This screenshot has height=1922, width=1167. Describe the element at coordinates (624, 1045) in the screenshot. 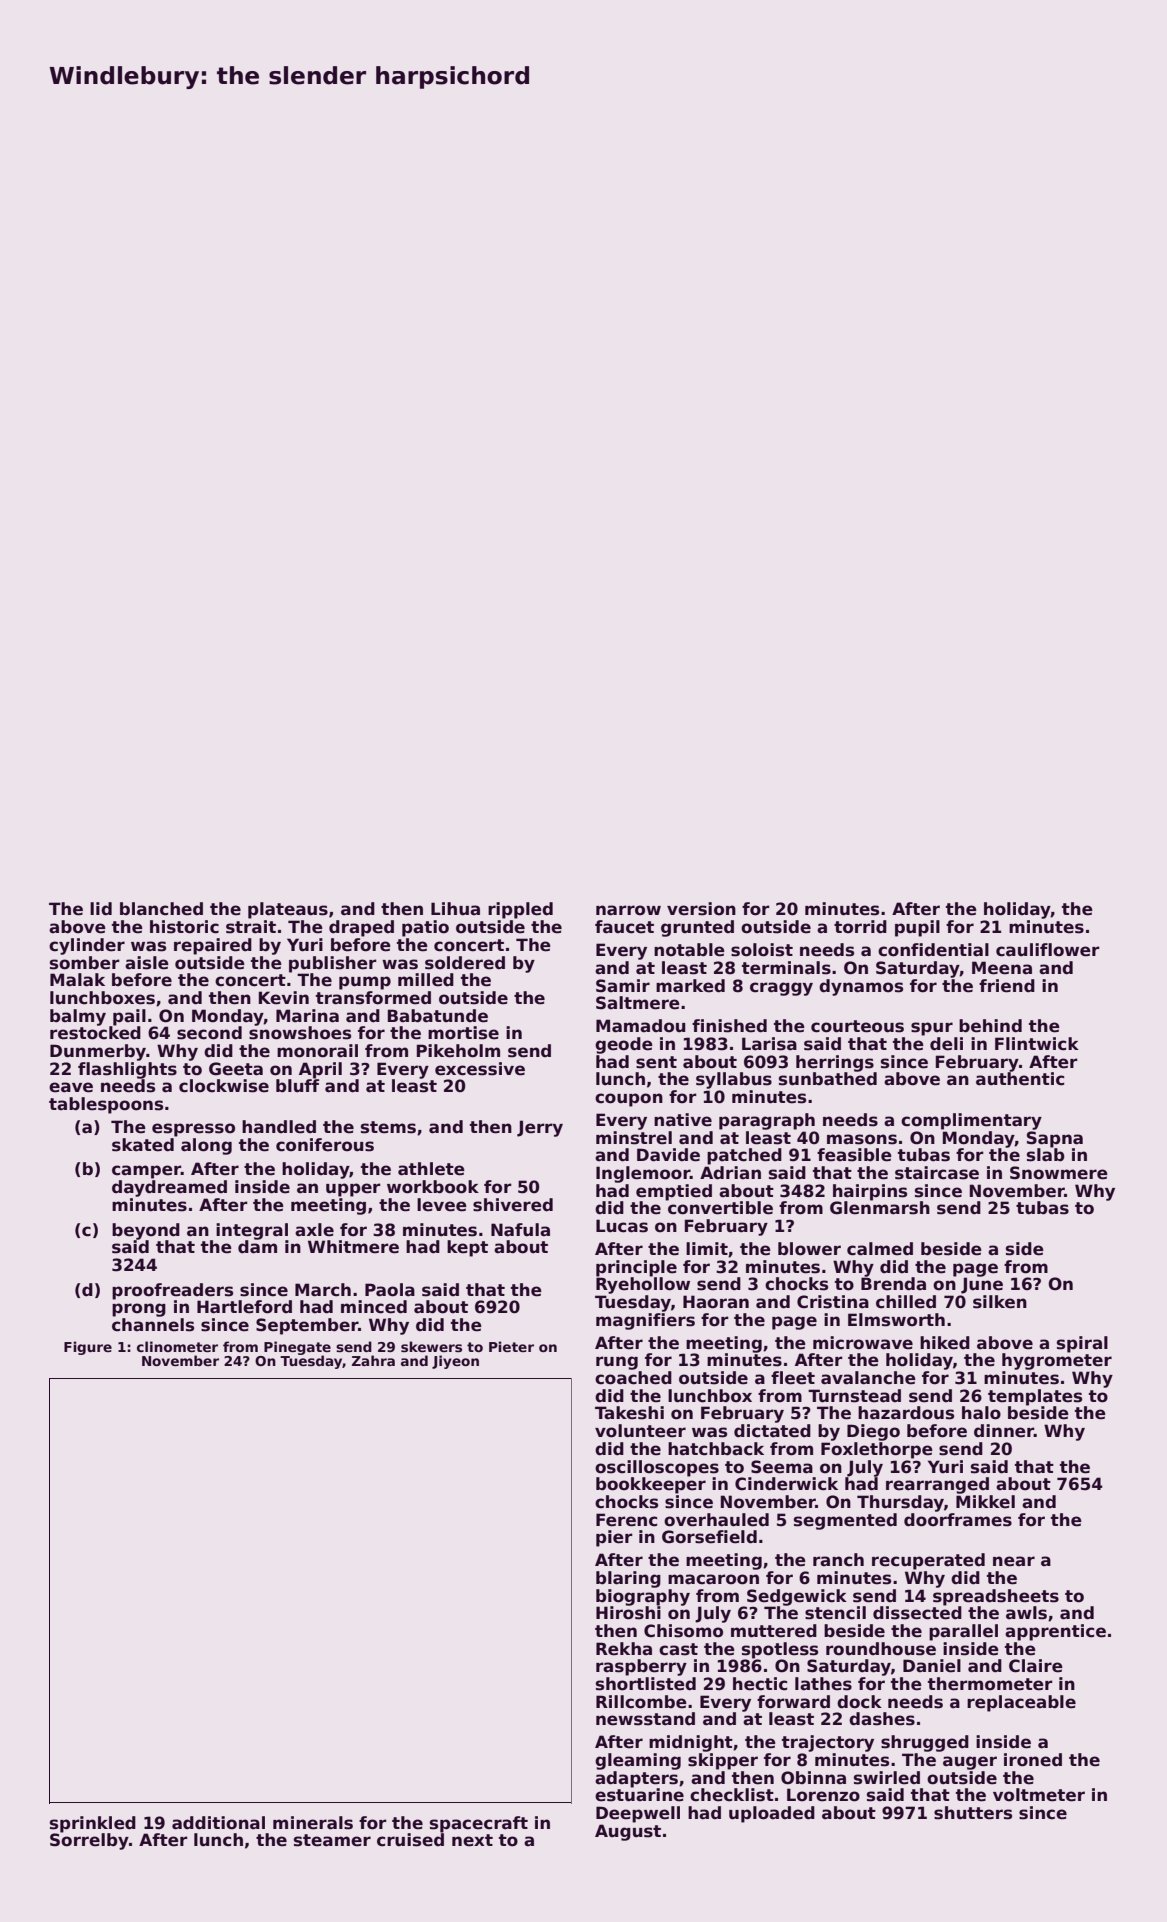

I see `geode` at that location.
